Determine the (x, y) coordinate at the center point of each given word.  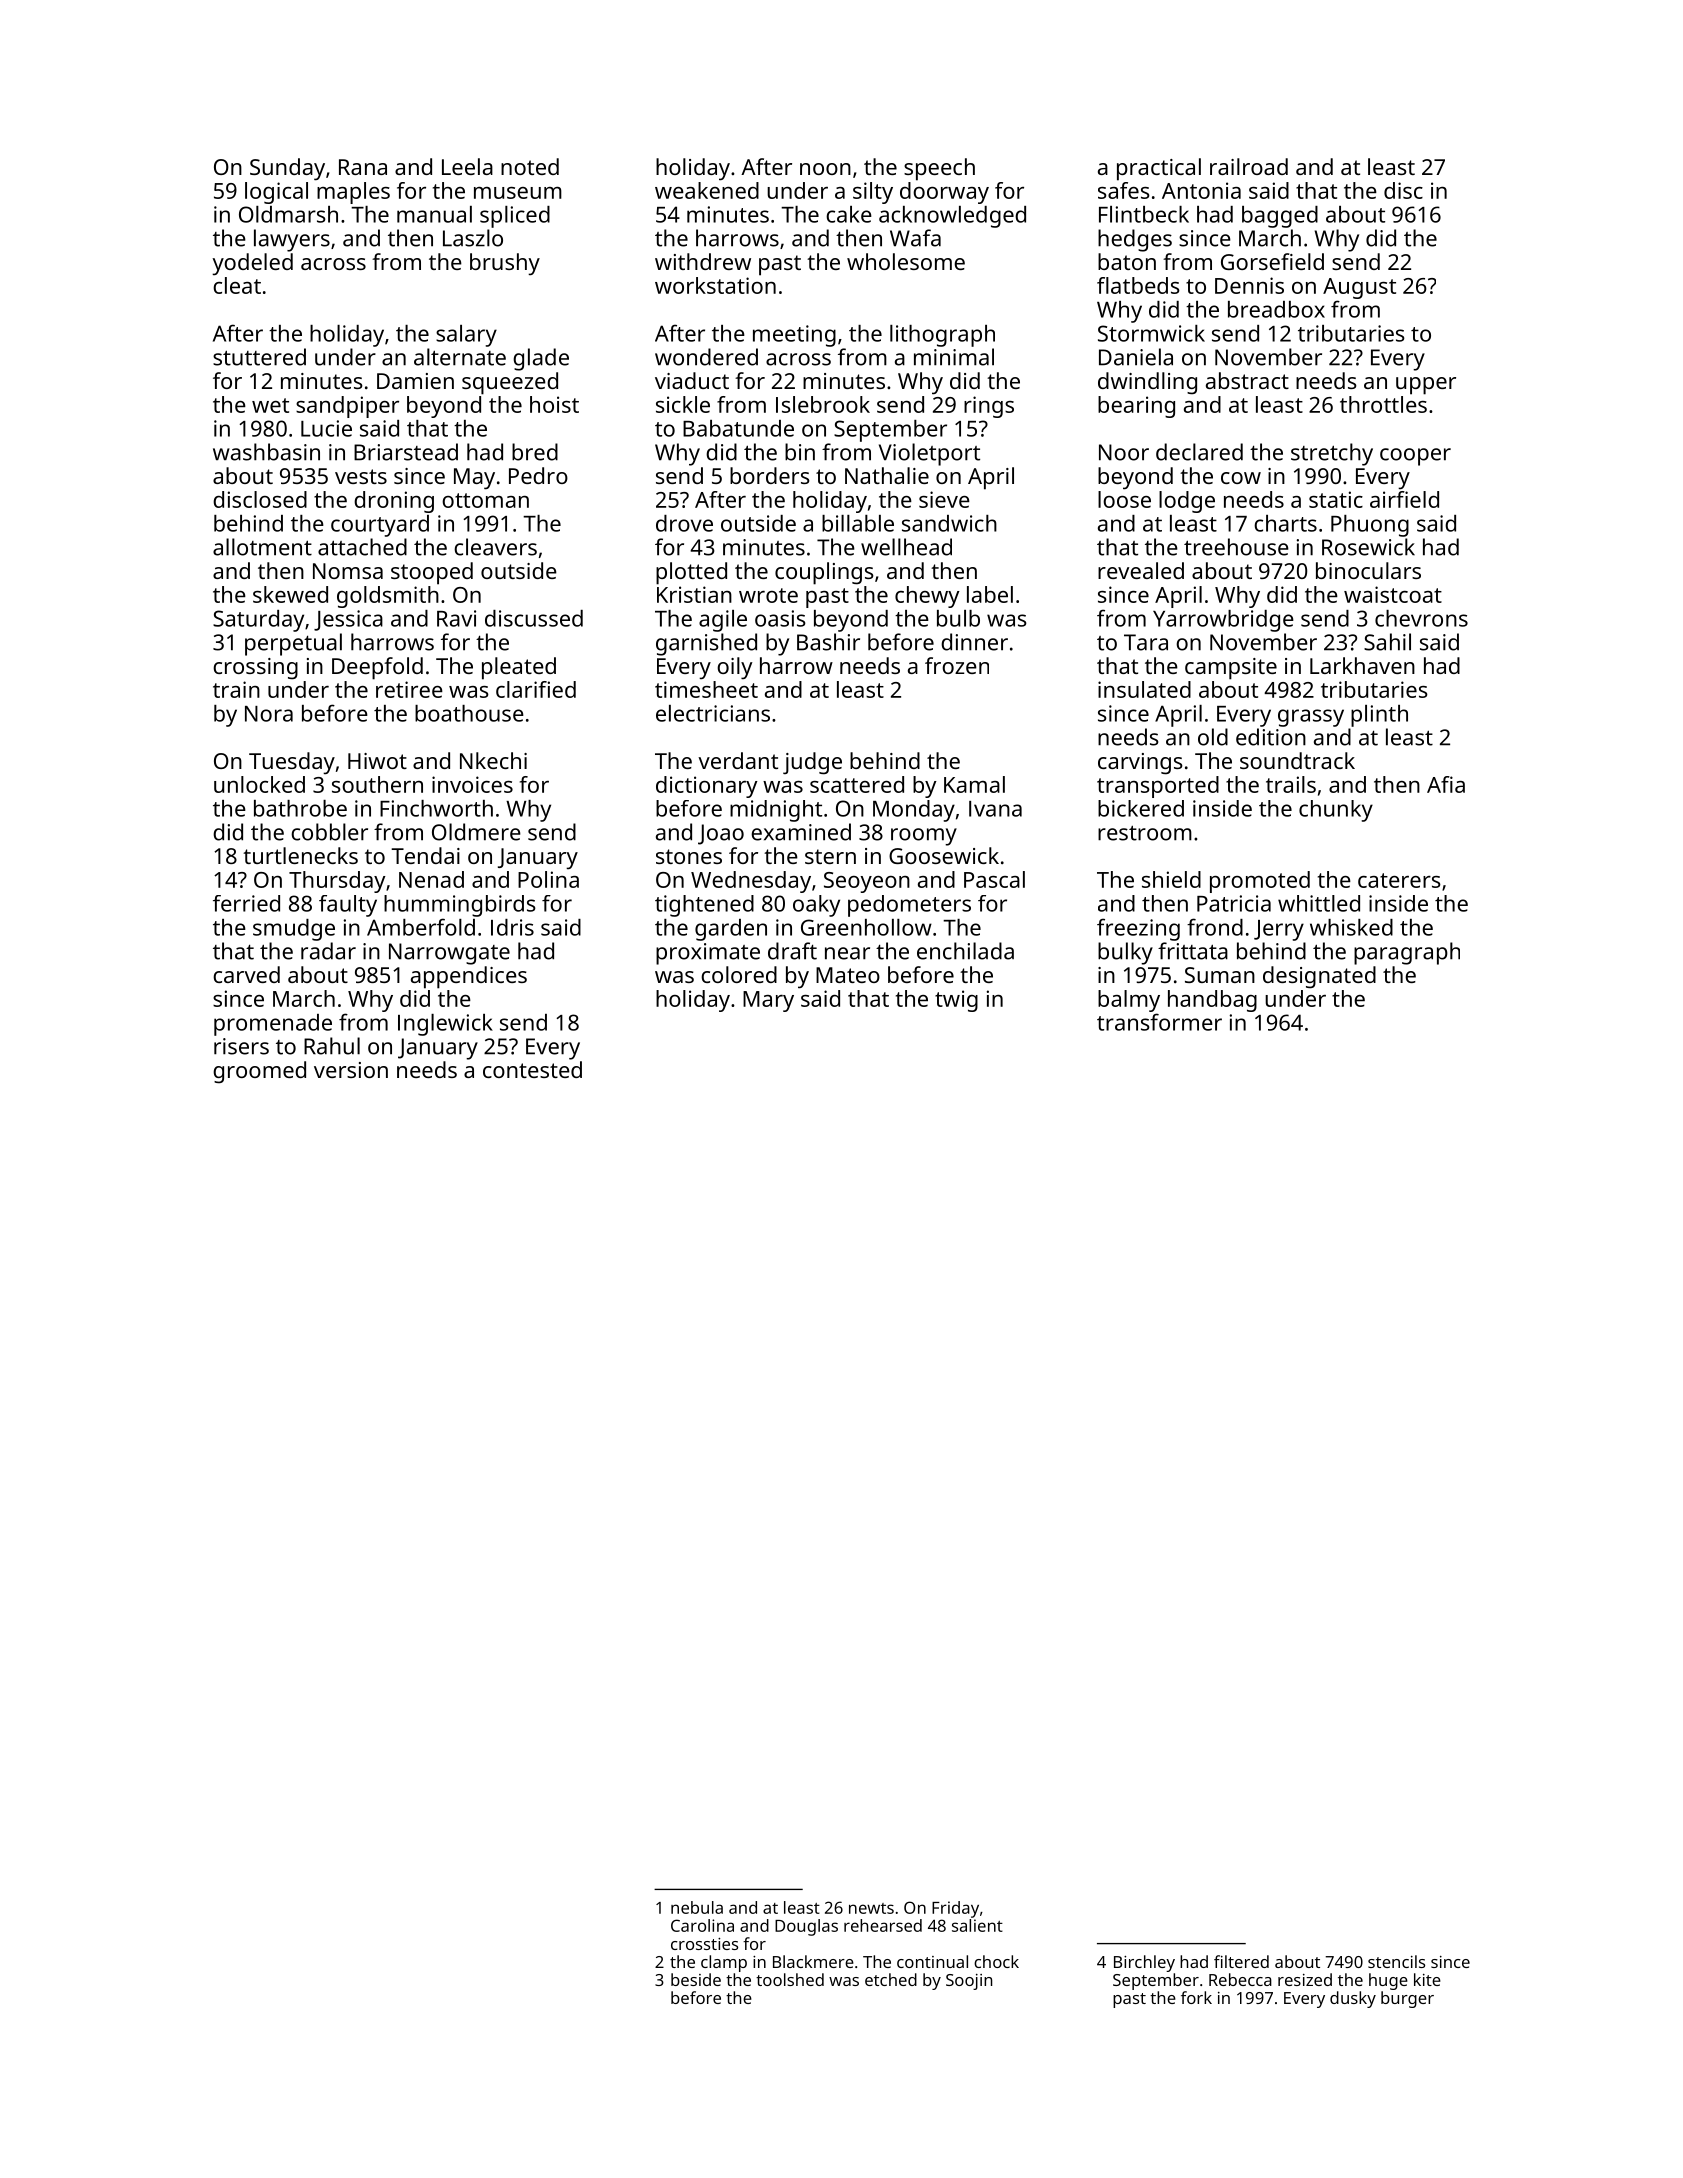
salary (466, 336)
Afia (1446, 784)
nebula (697, 1907)
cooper (1415, 457)
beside (696, 1979)
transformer (1159, 1022)
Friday (955, 1909)
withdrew (703, 261)
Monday (914, 811)
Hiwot (377, 761)
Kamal (974, 784)
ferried (246, 903)
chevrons (1421, 618)
